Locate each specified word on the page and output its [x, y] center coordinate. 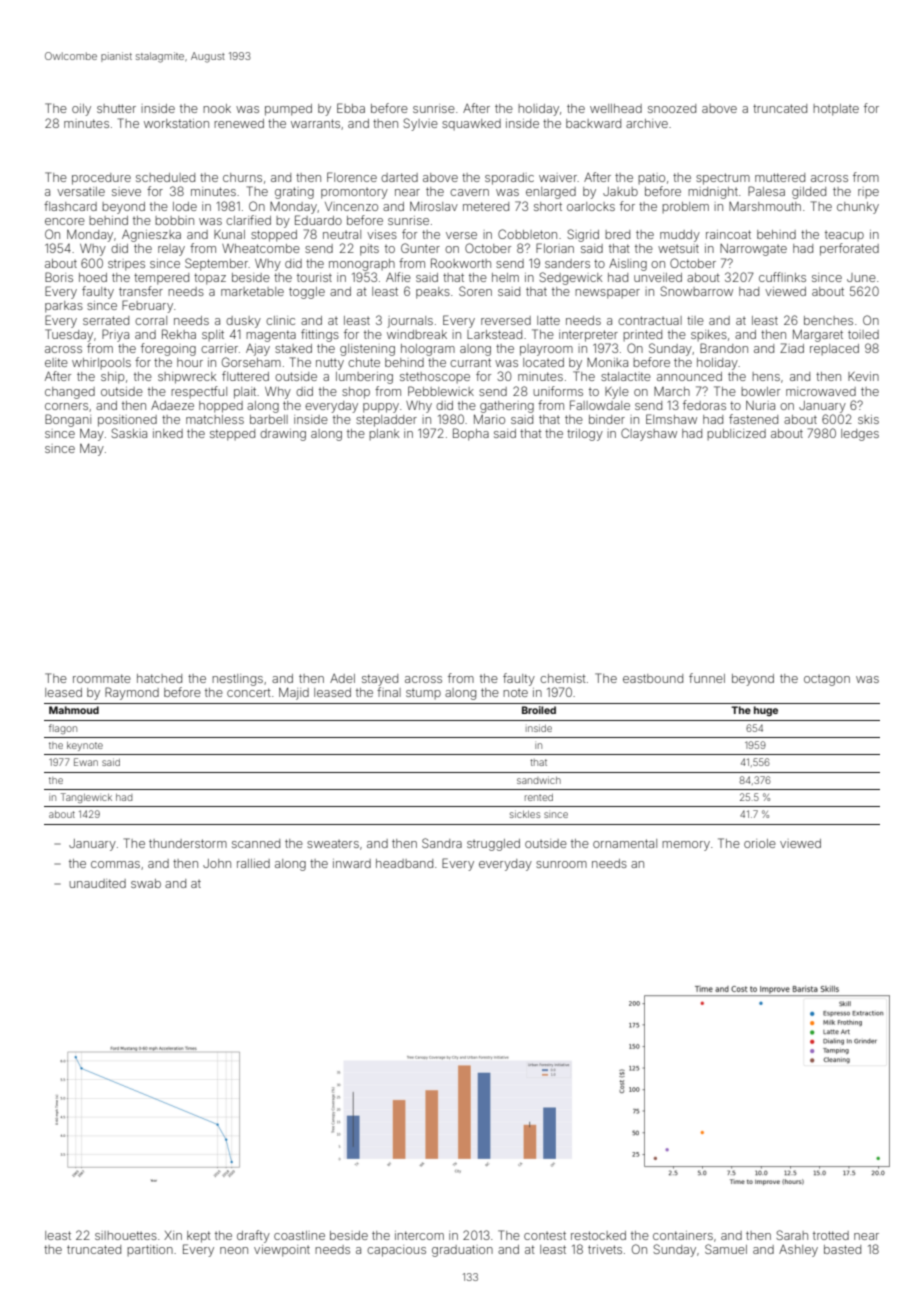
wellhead [616, 108]
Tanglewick [86, 798]
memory [686, 846]
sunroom [561, 864]
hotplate [836, 110]
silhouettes [126, 1235]
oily [81, 110]
